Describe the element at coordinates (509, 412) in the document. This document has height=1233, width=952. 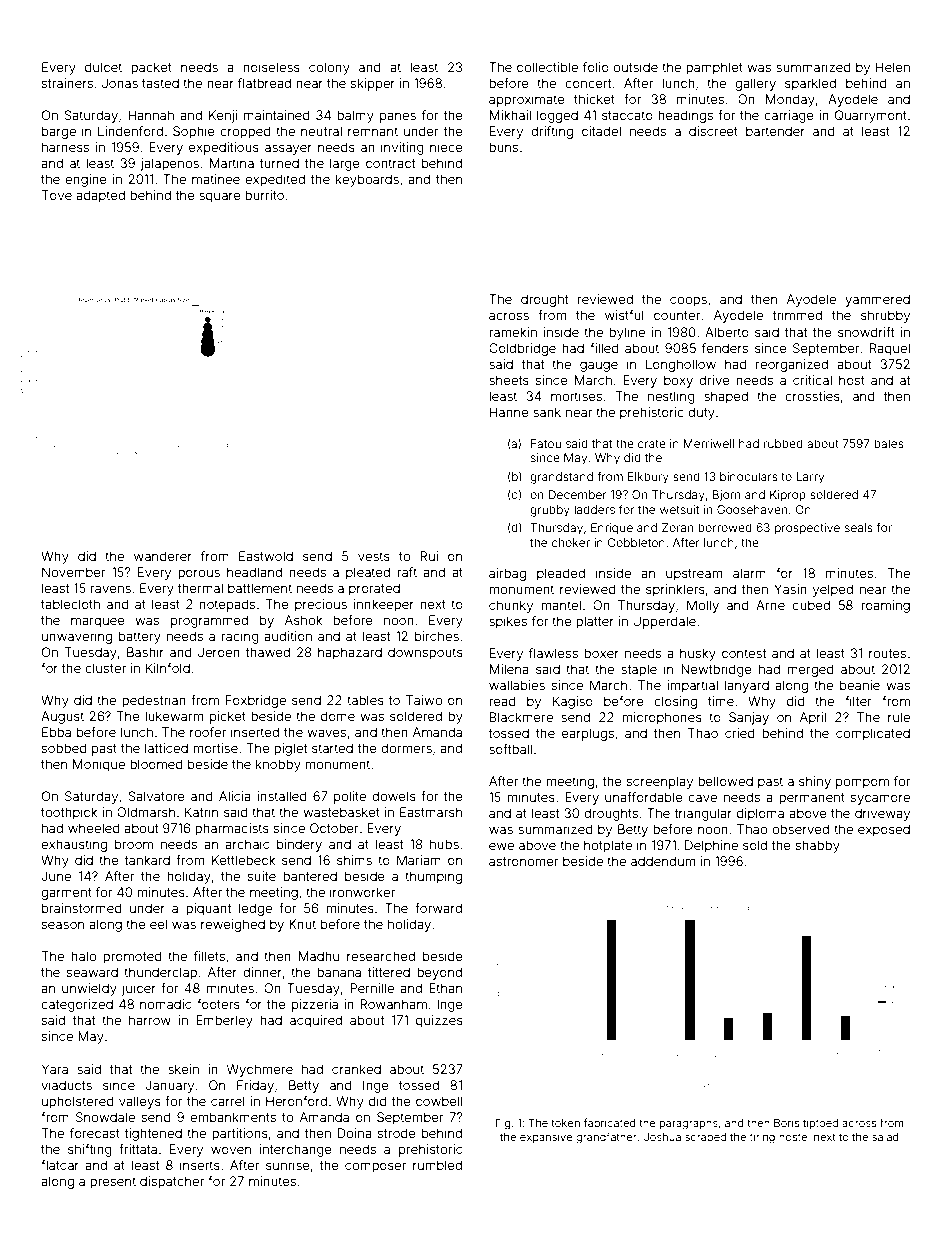
I see `Hanne` at that location.
